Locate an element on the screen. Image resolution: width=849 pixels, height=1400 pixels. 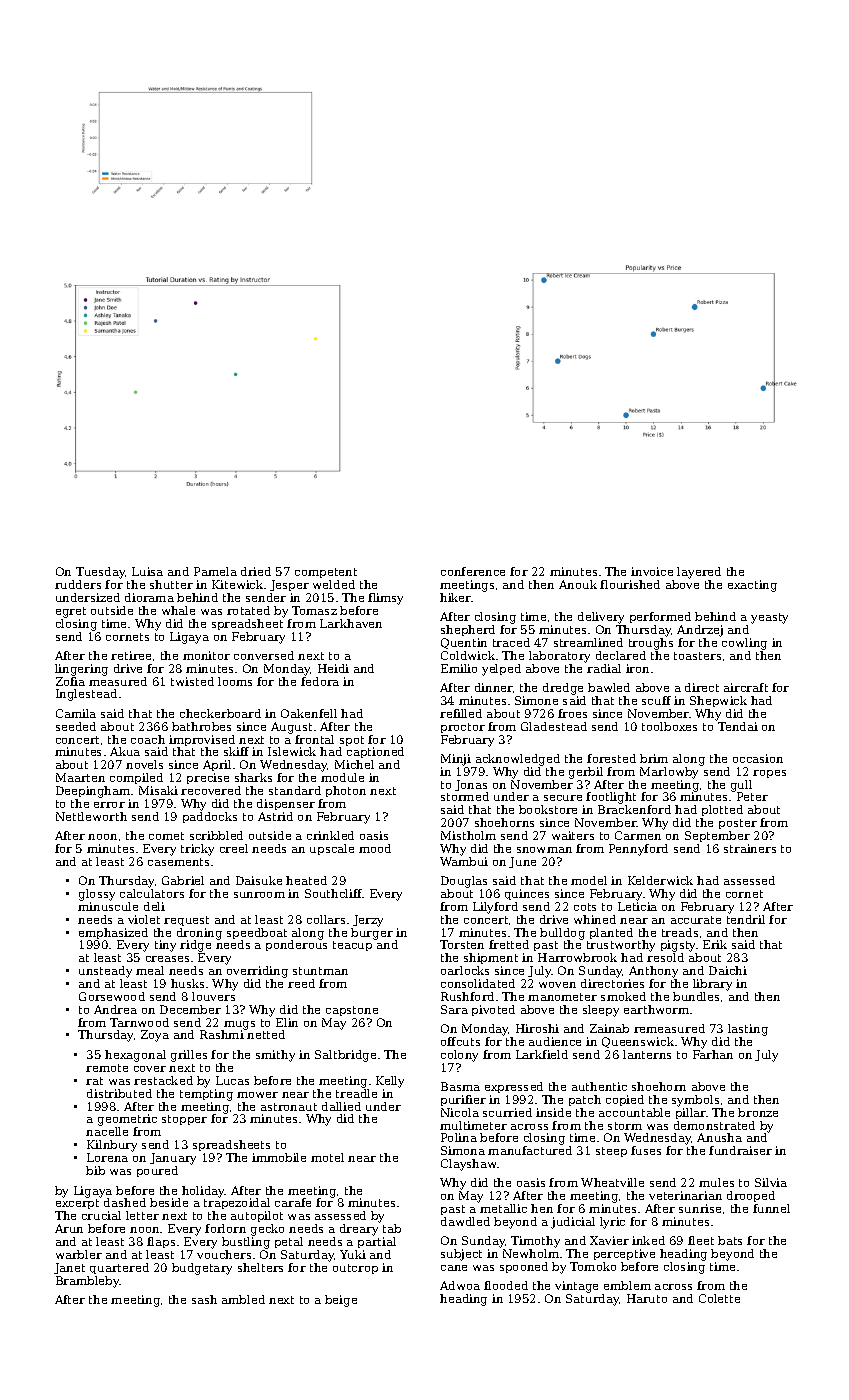
dried is located at coordinates (256, 571).
